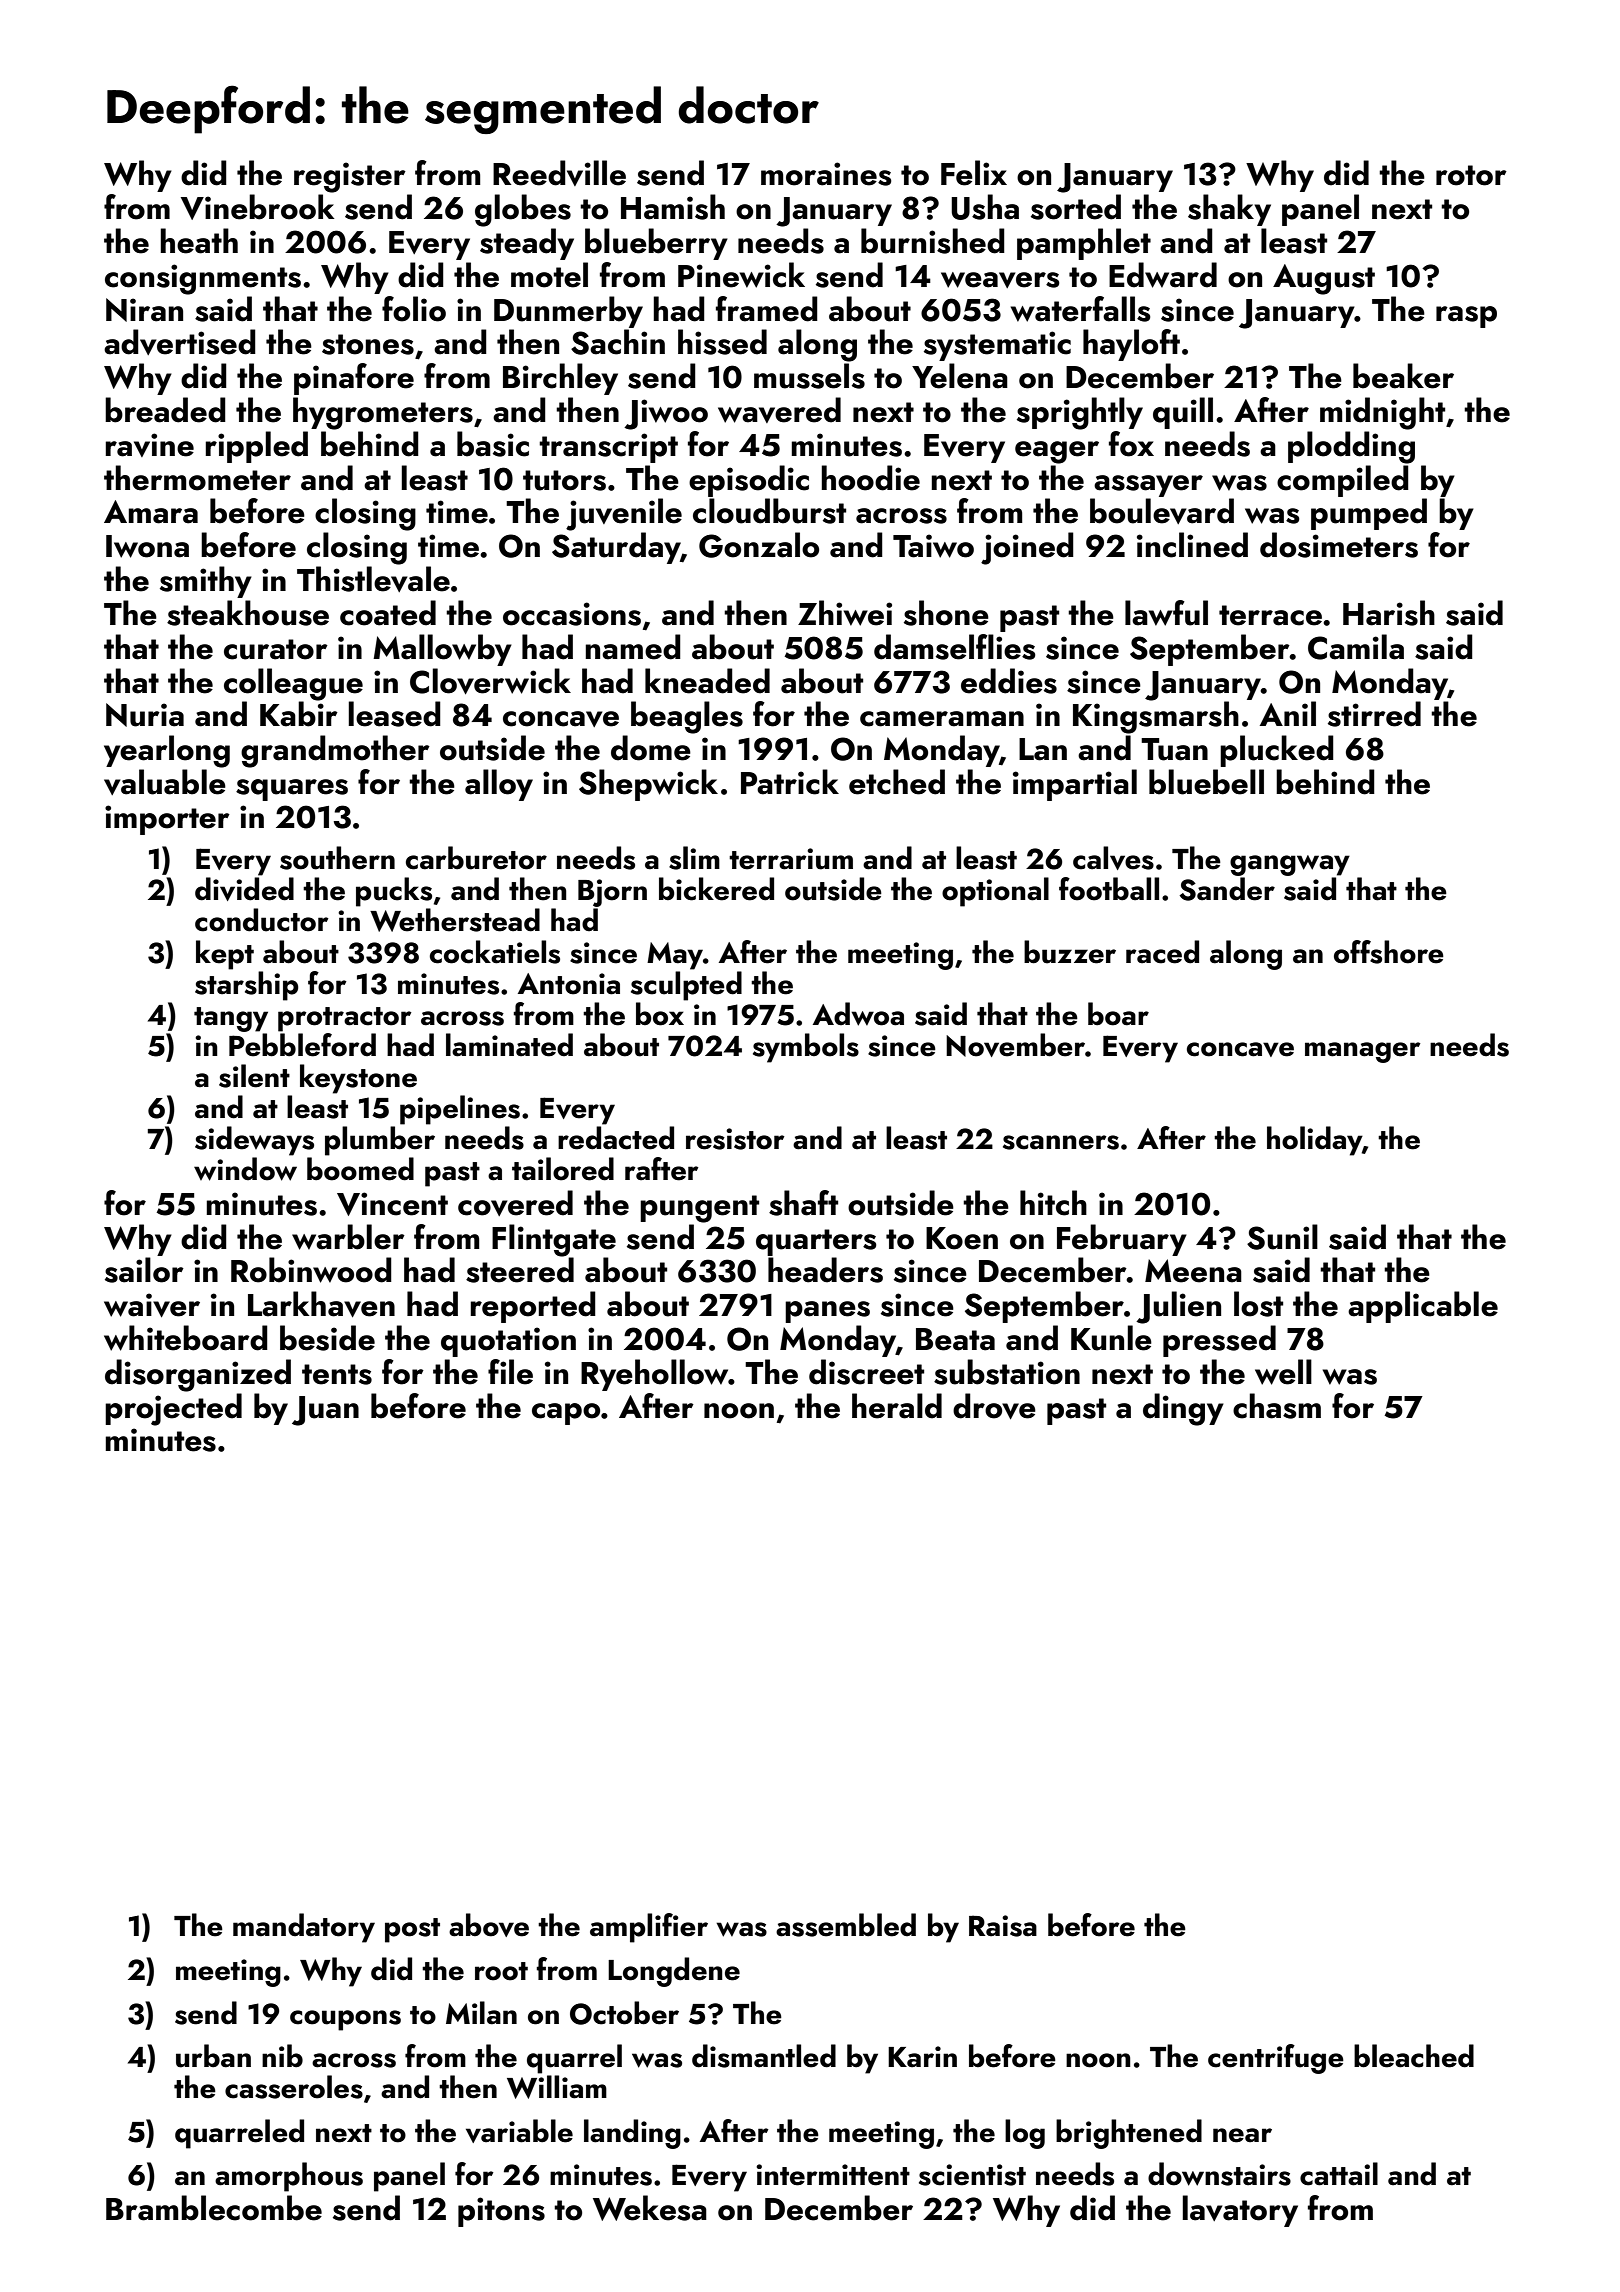  I want to click on urban, so click(213, 2056).
